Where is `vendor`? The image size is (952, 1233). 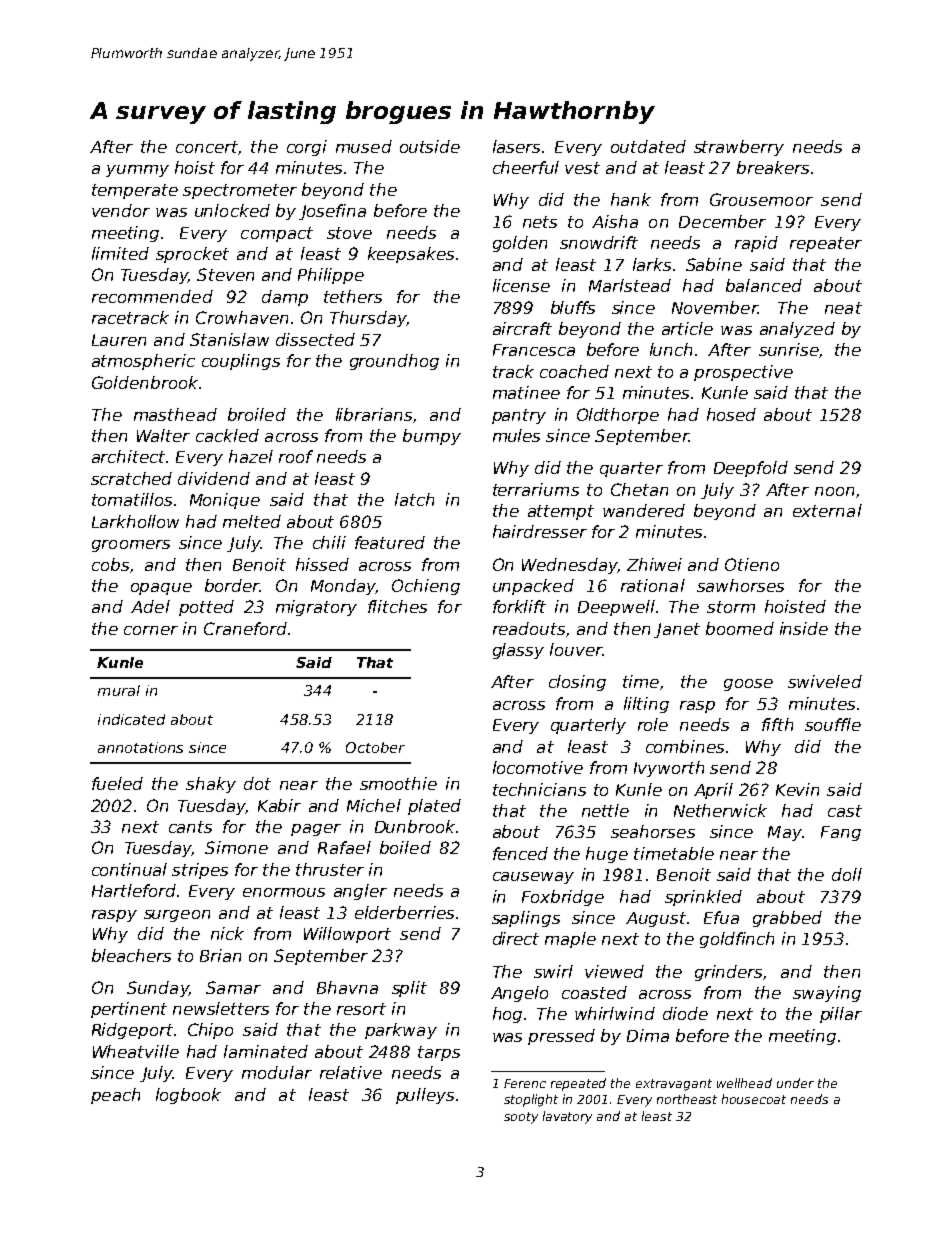 vendor is located at coordinates (121, 210).
